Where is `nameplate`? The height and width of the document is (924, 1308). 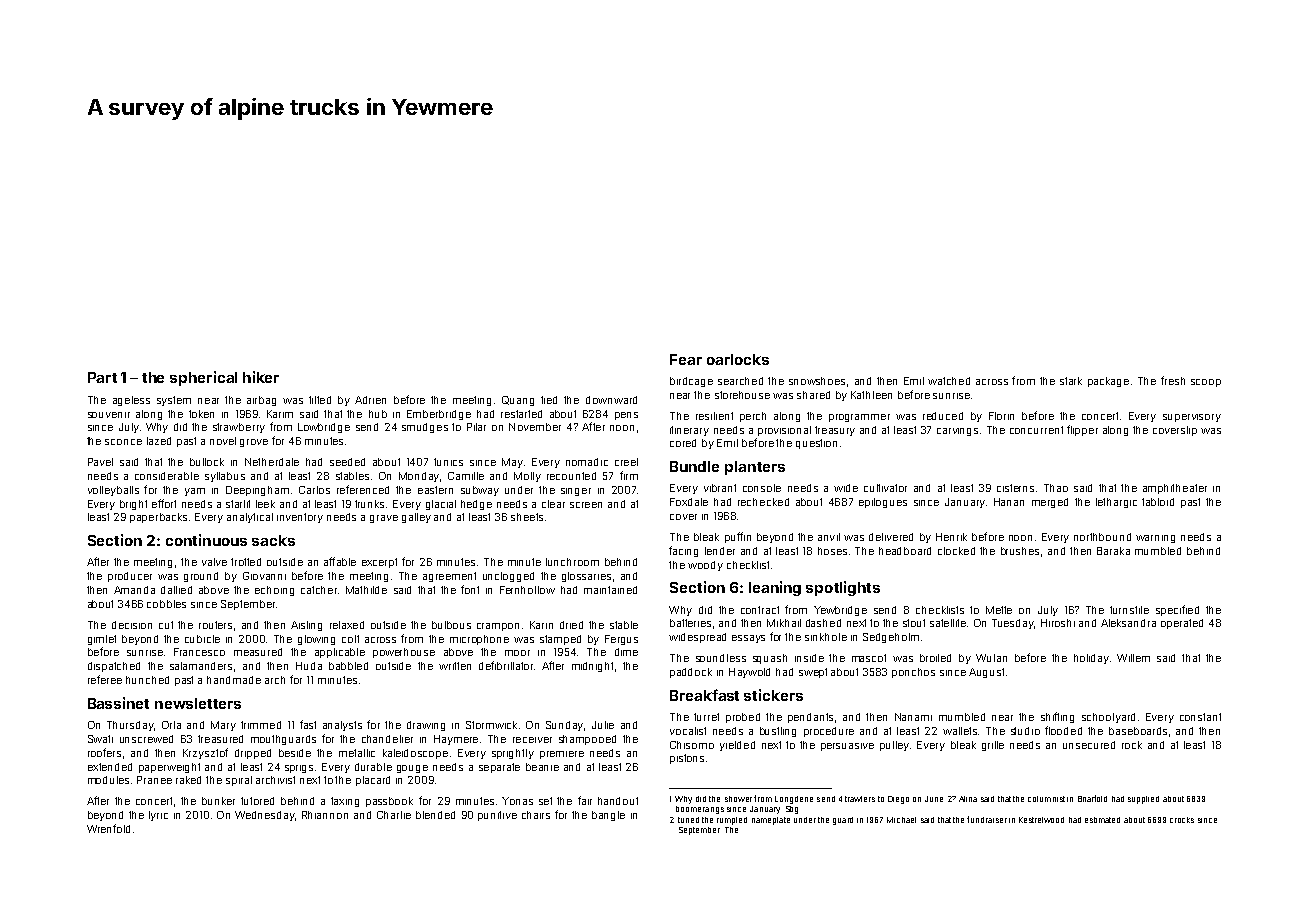 nameplate is located at coordinates (771, 821).
